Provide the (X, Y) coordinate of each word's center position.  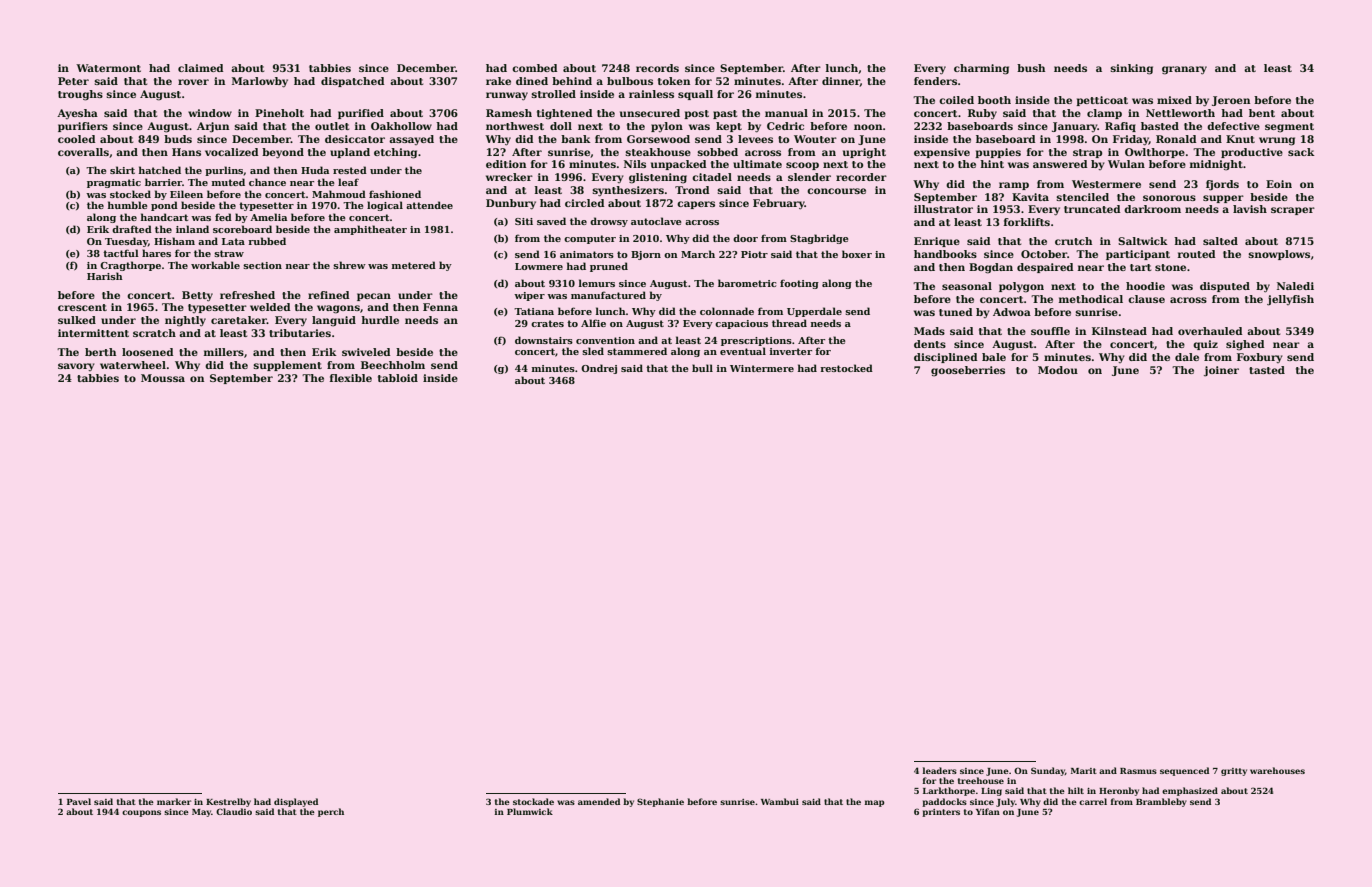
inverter (791, 351)
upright (864, 153)
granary (1184, 70)
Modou (1058, 370)
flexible (351, 378)
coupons (141, 813)
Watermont (108, 68)
